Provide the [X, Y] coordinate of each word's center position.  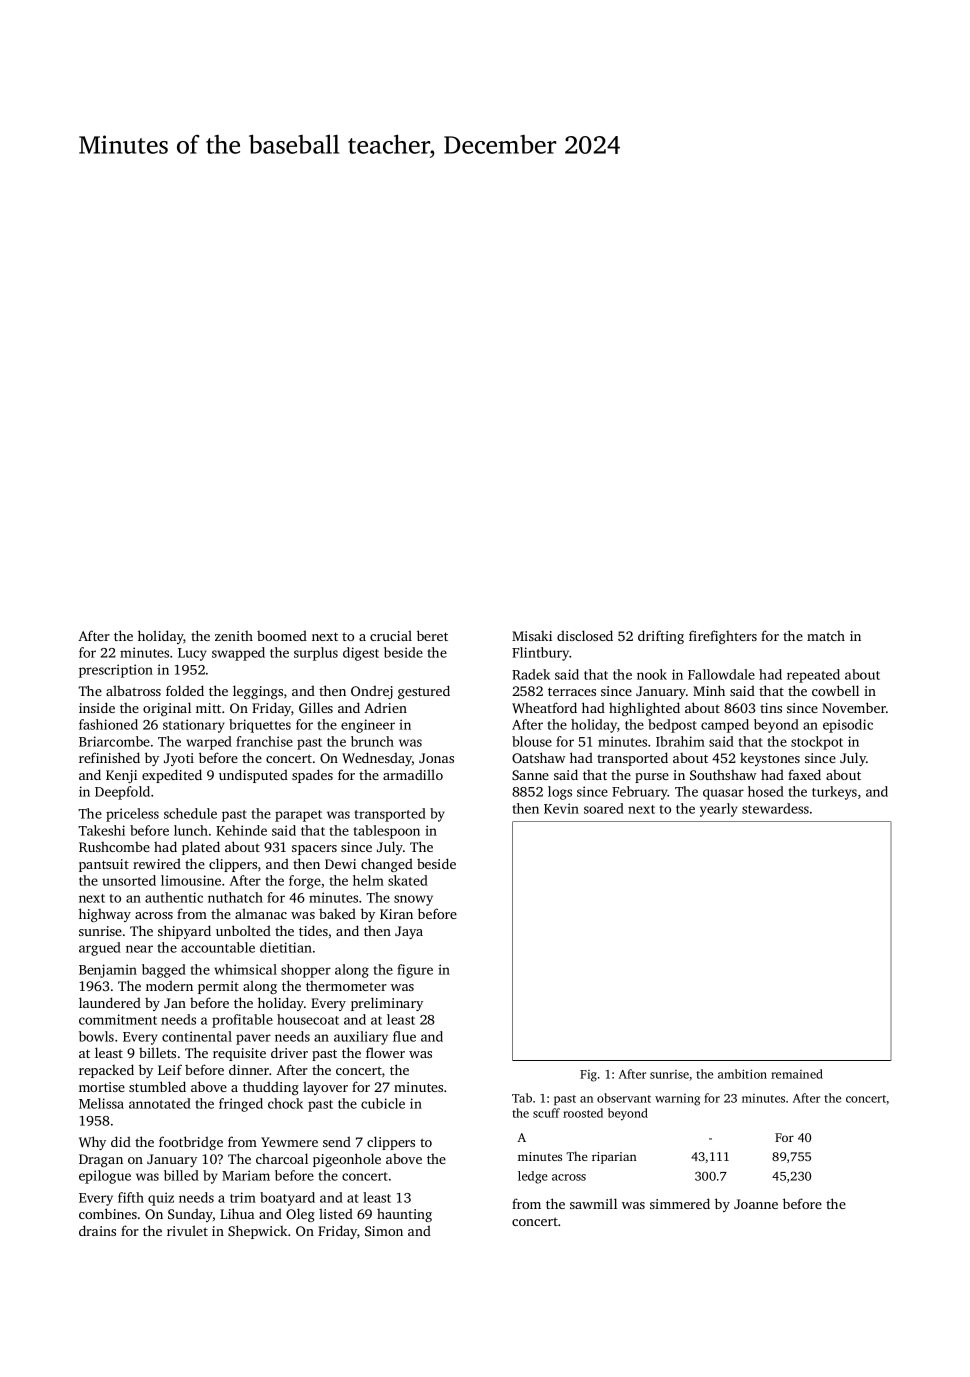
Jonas [436, 758]
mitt [208, 708]
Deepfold [122, 793]
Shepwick [257, 1232]
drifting [661, 637]
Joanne [756, 1204]
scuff [546, 1113]
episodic [848, 726]
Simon [384, 1231]
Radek [531, 674]
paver [253, 1039]
